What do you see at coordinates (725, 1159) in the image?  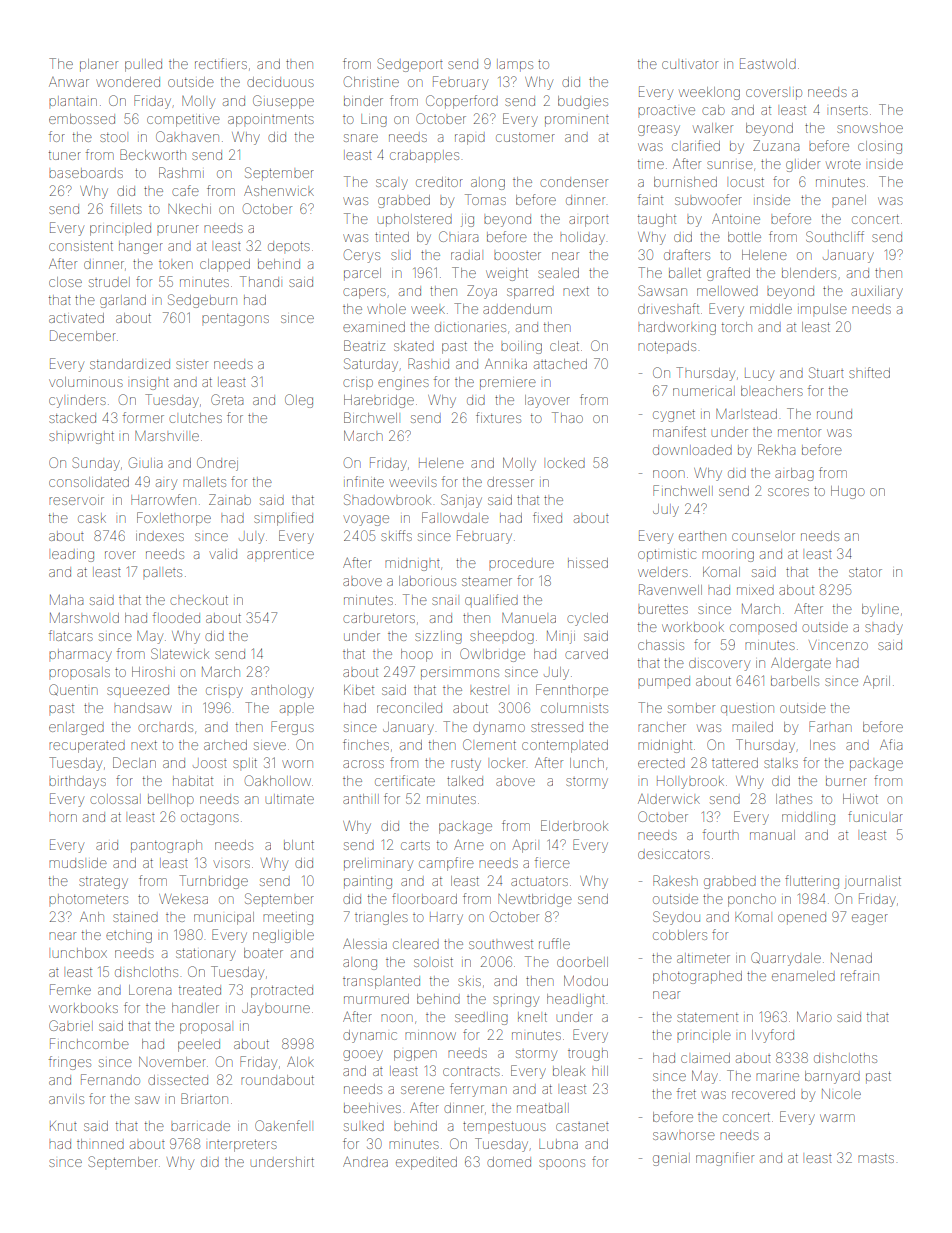 I see `magnifier` at bounding box center [725, 1159].
